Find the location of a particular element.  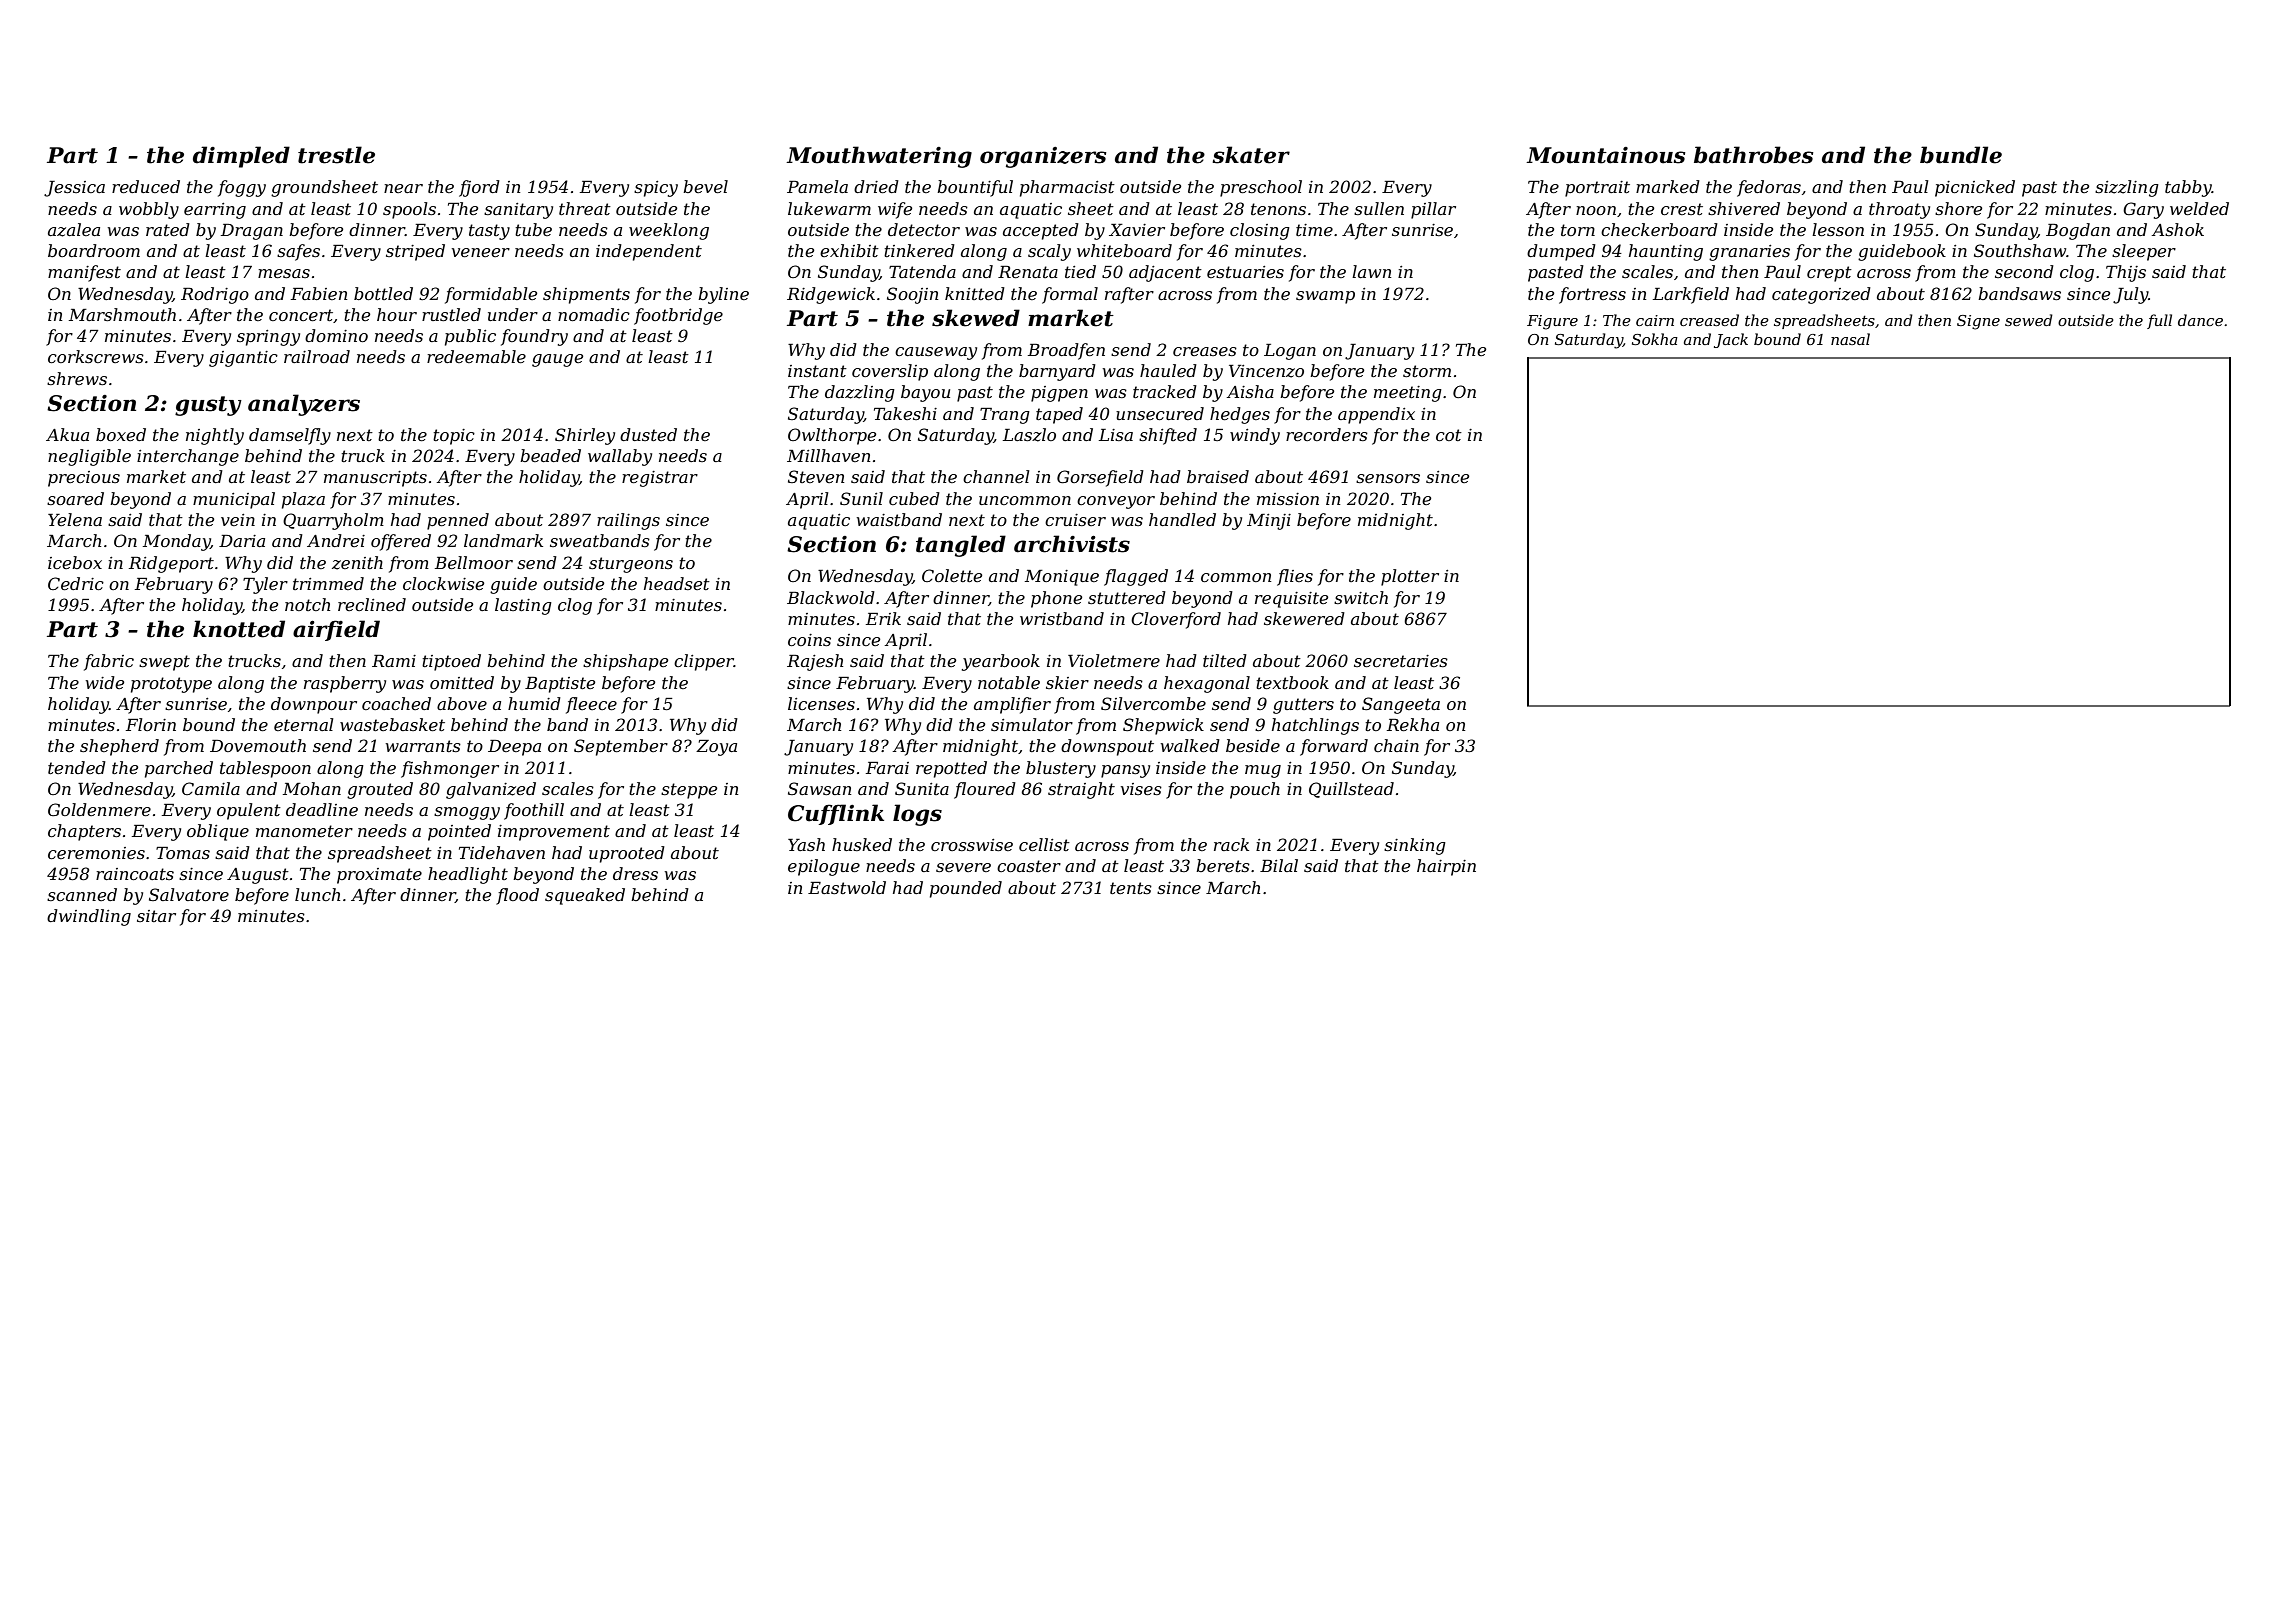

trestle is located at coordinates (336, 155).
